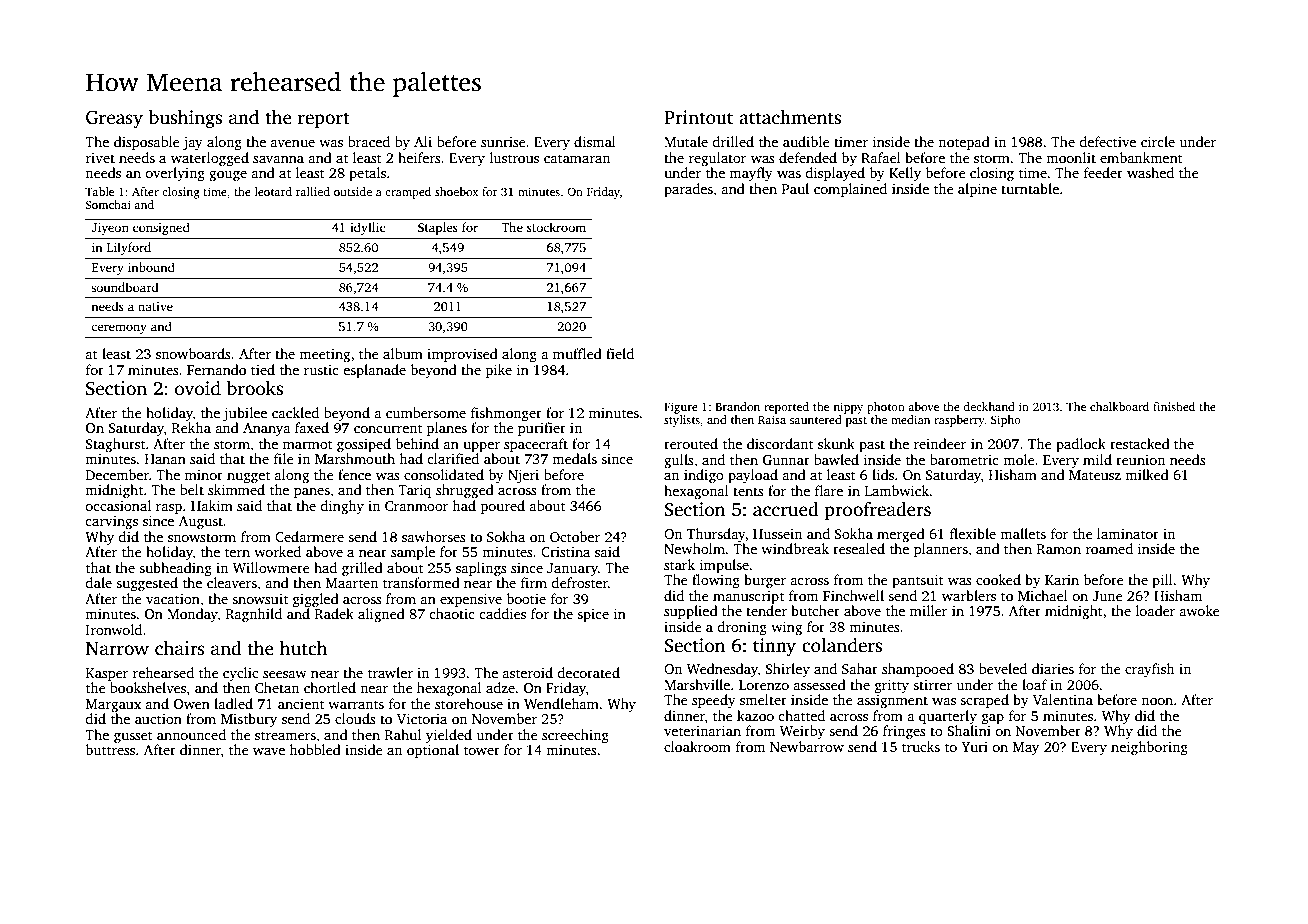 The image size is (1308, 924). What do you see at coordinates (698, 117) in the screenshot?
I see `Printout` at bounding box center [698, 117].
